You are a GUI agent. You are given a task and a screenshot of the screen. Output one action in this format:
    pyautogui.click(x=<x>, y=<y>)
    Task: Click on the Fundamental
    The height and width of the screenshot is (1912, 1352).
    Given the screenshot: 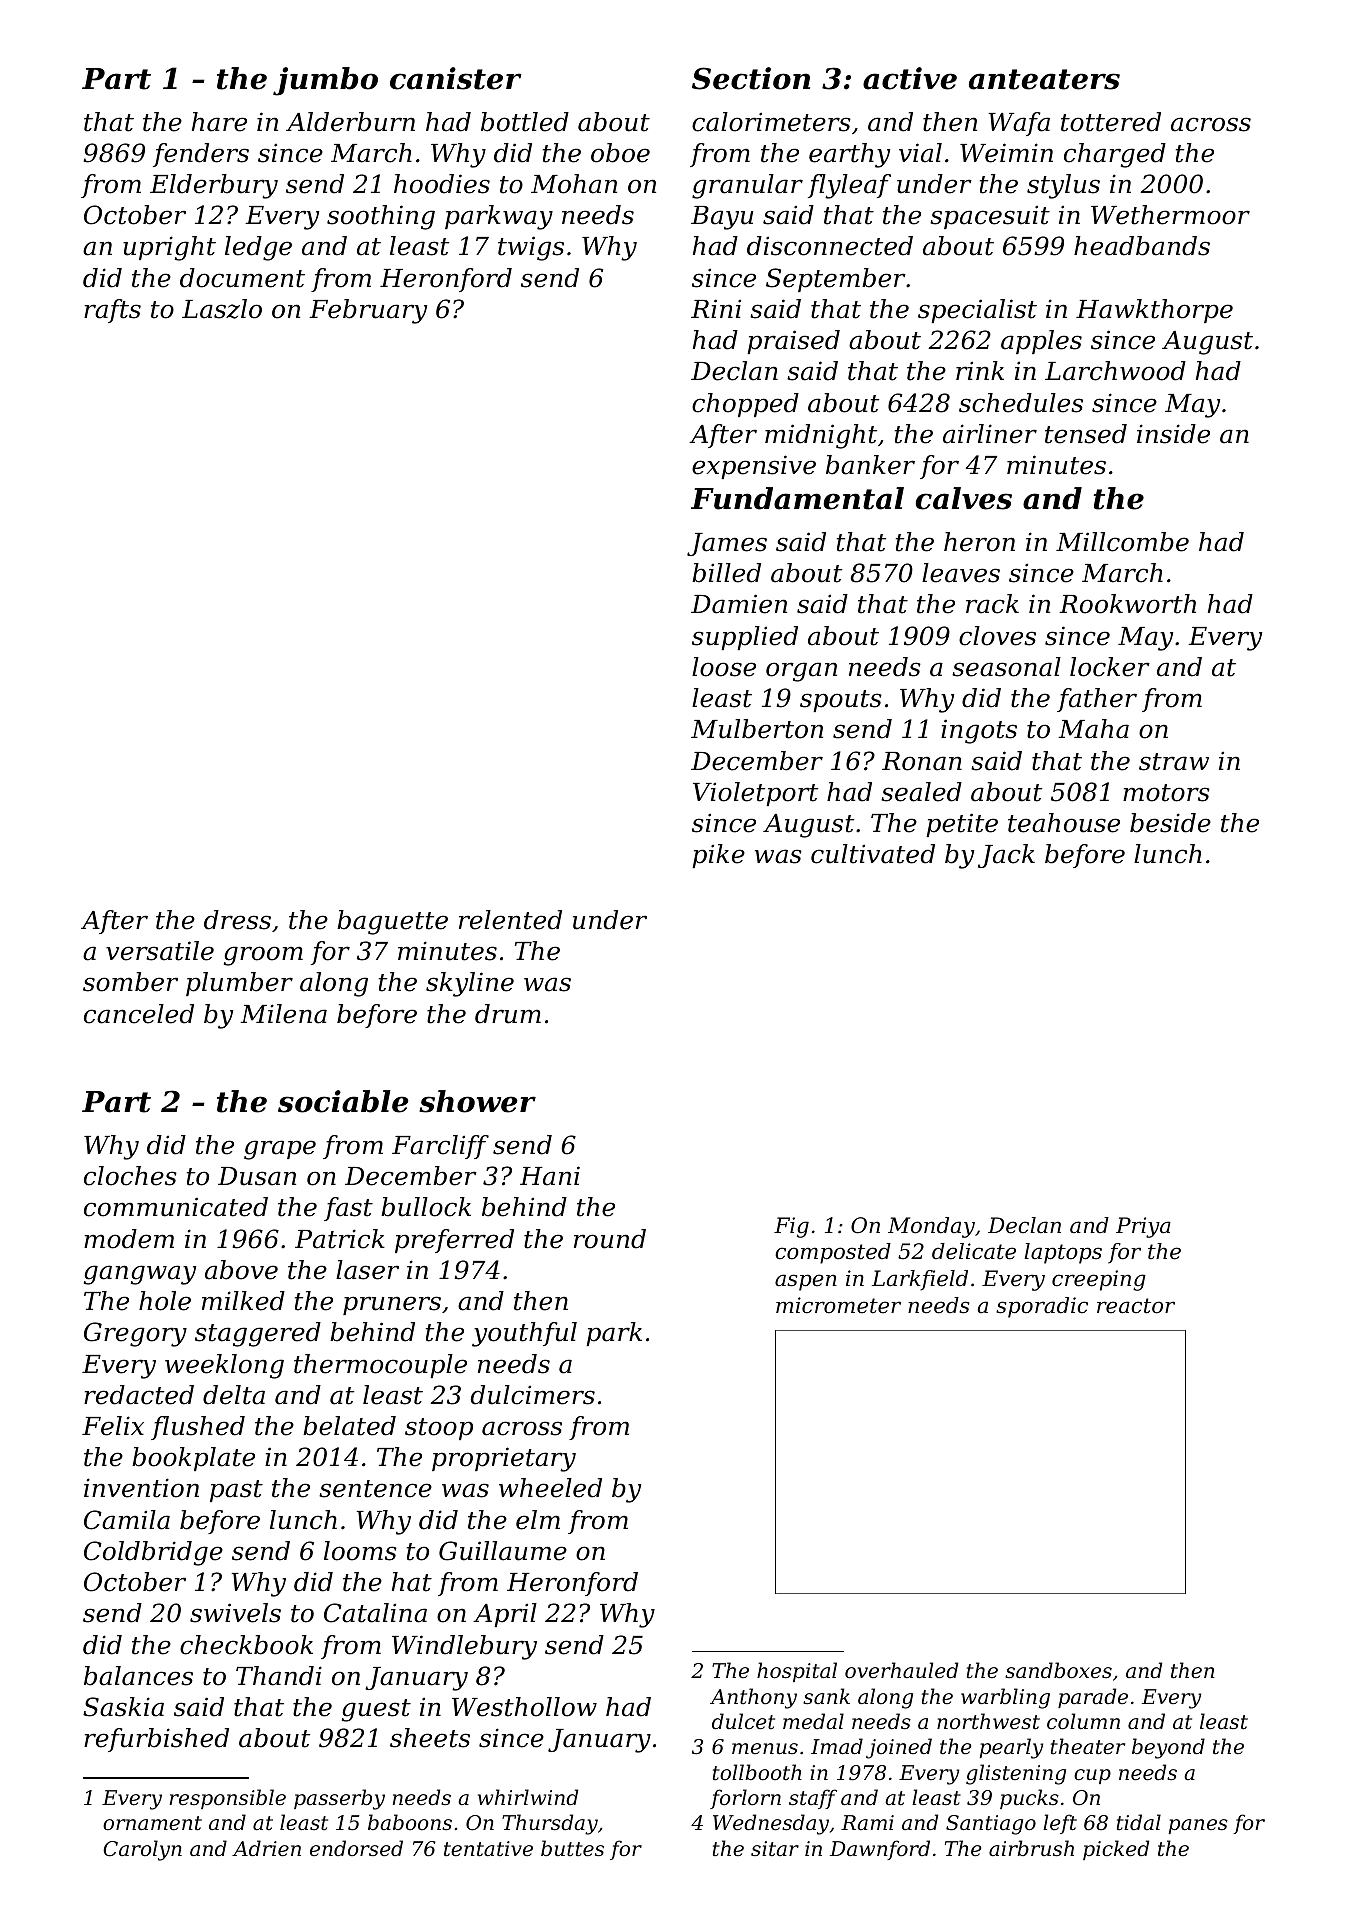 What is the action you would take?
    pyautogui.click(x=797, y=498)
